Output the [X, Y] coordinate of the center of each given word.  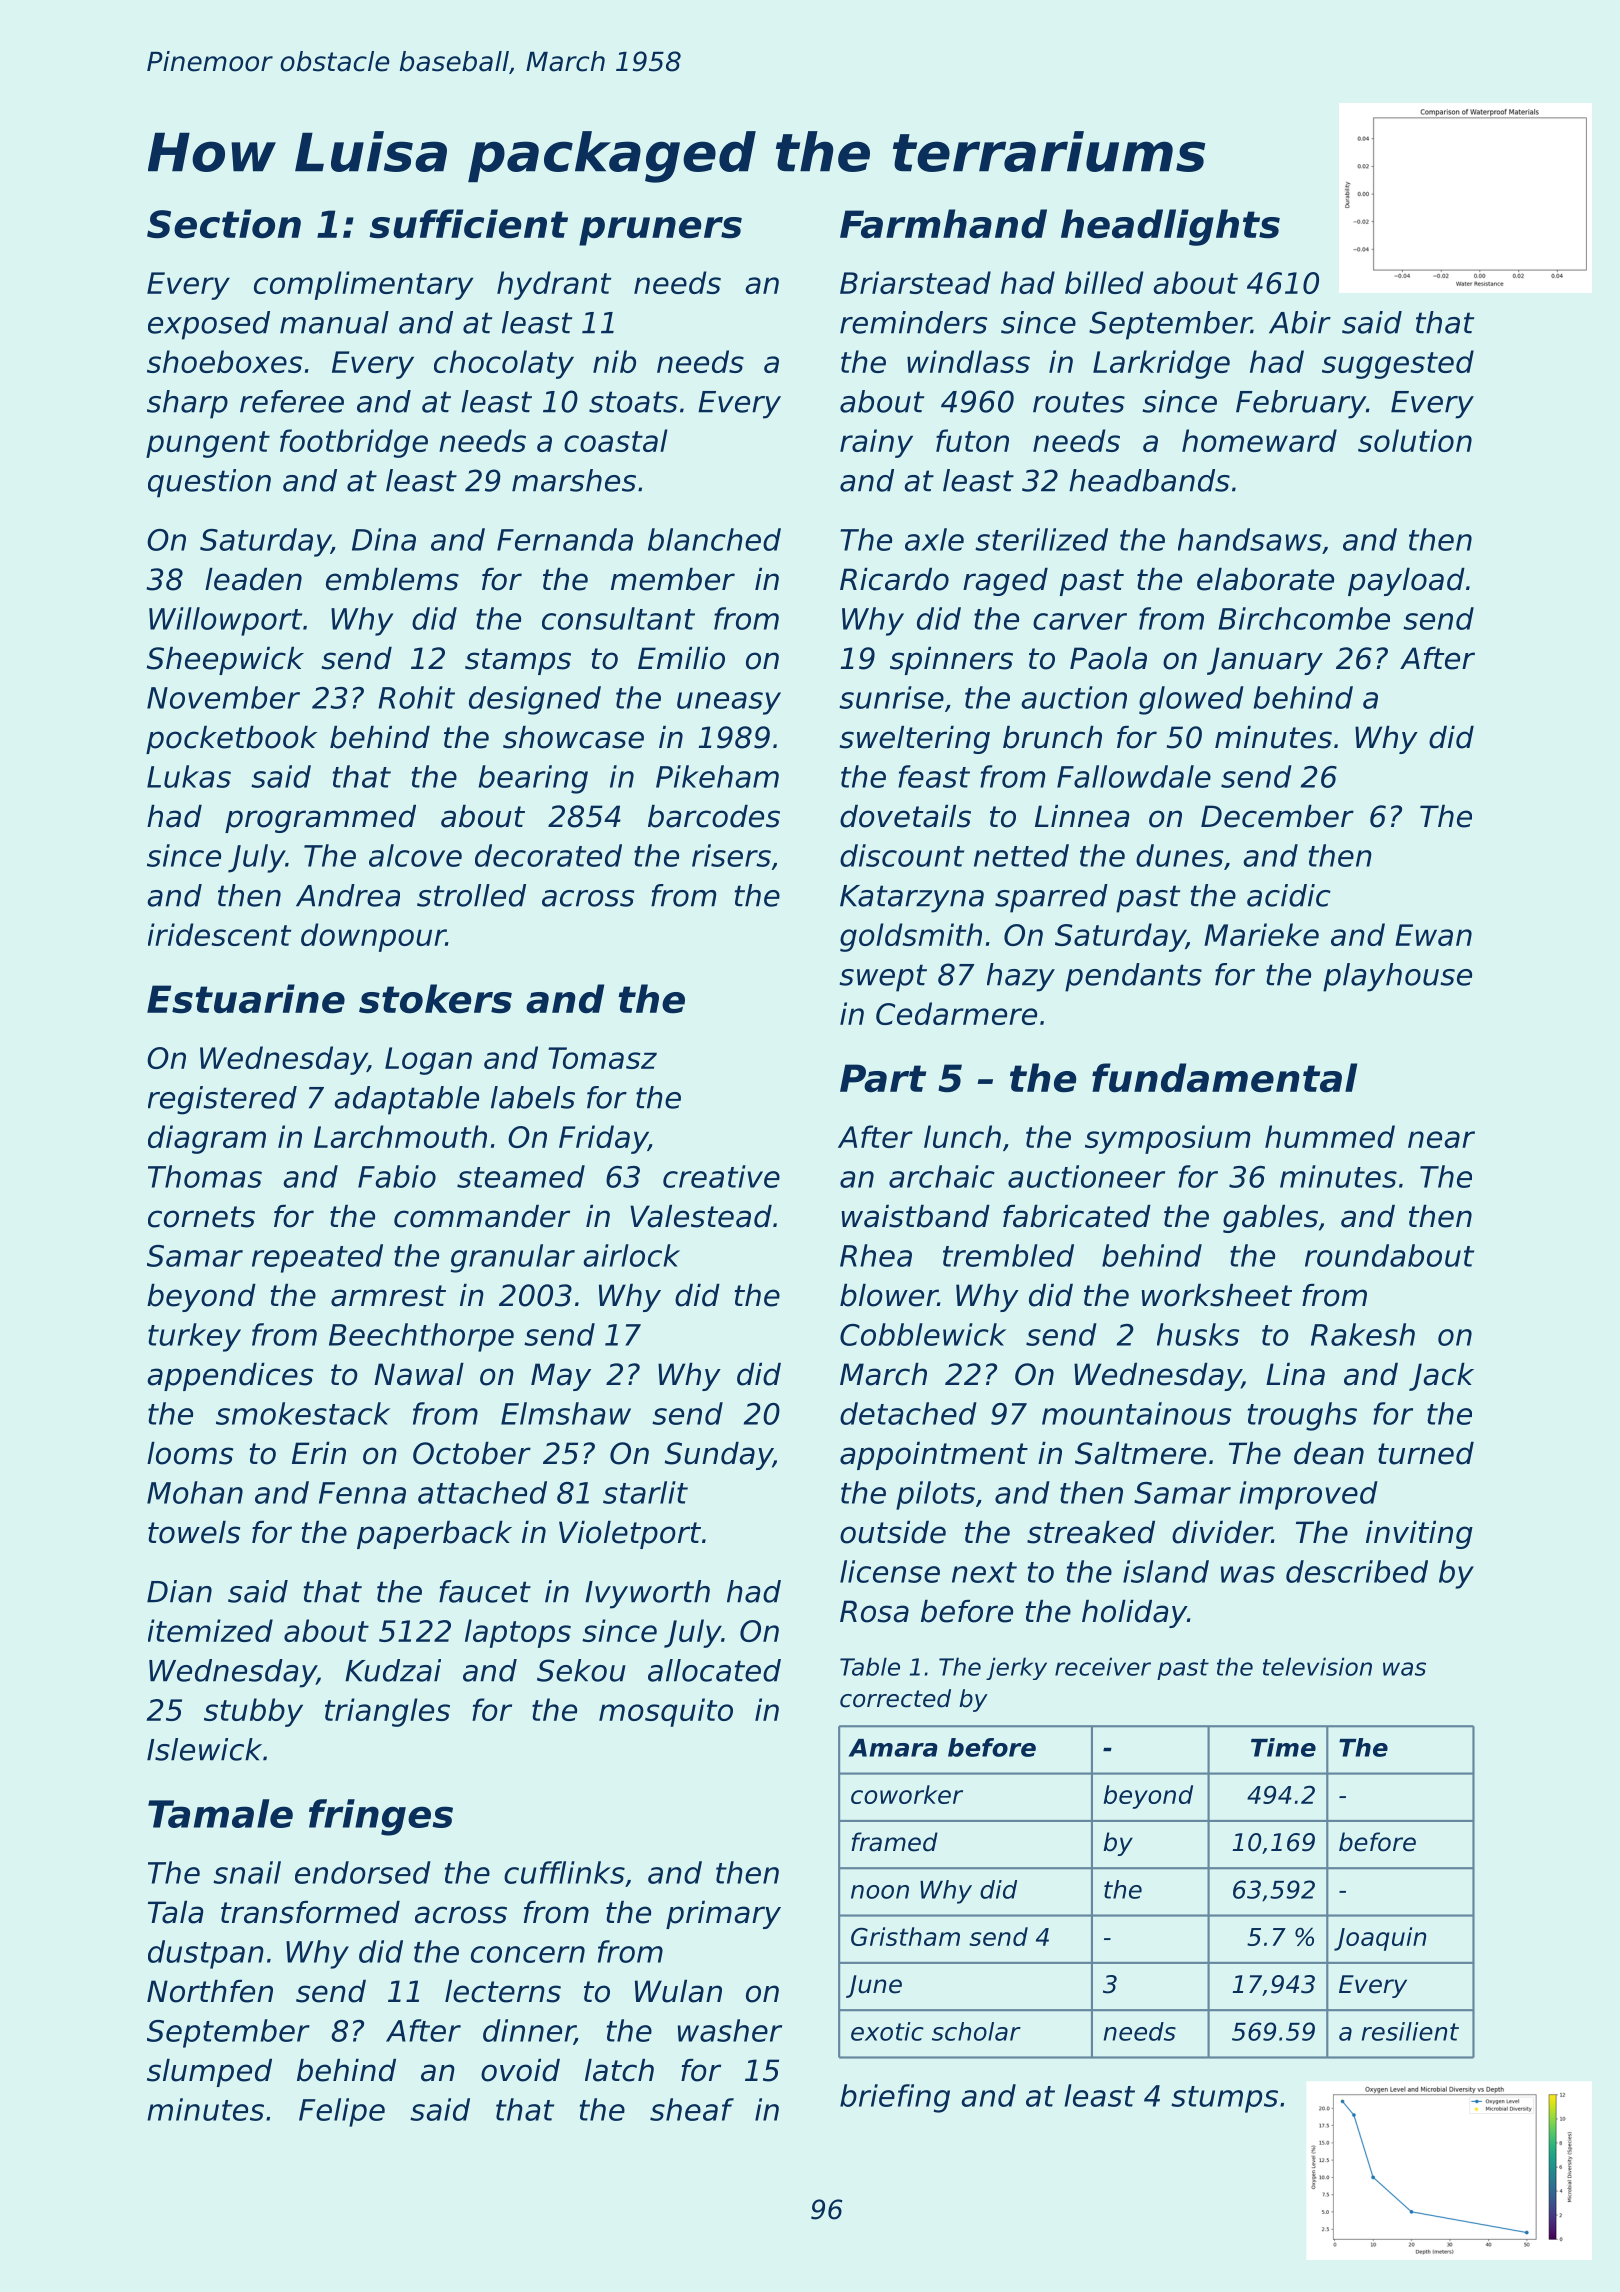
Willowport [225, 621]
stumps [1224, 2099]
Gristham [905, 1936]
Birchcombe [1304, 618]
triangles [387, 1712]
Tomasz [602, 1058]
